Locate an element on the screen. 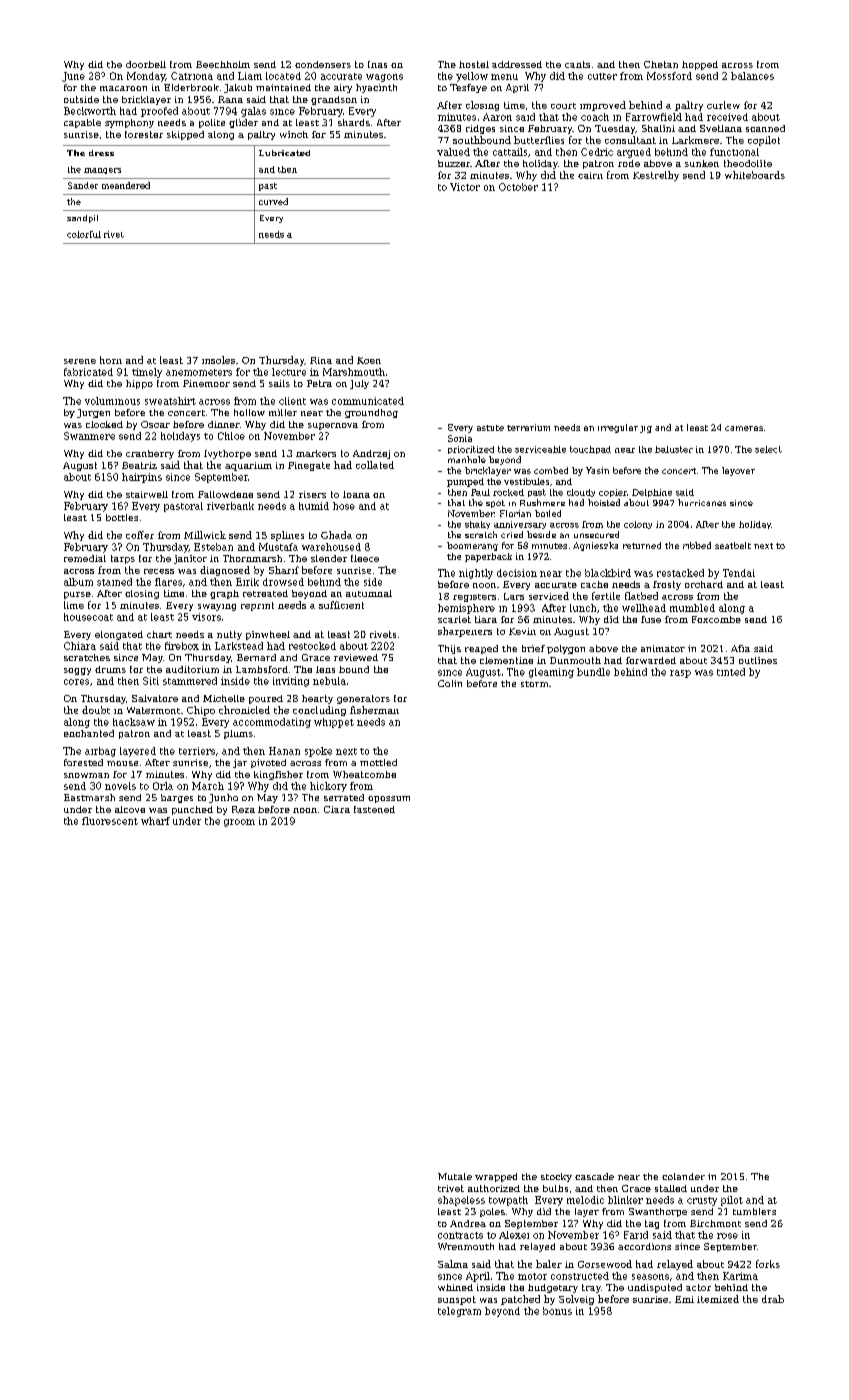 This screenshot has height=1400, width=849. cranberry is located at coordinates (150, 454).
